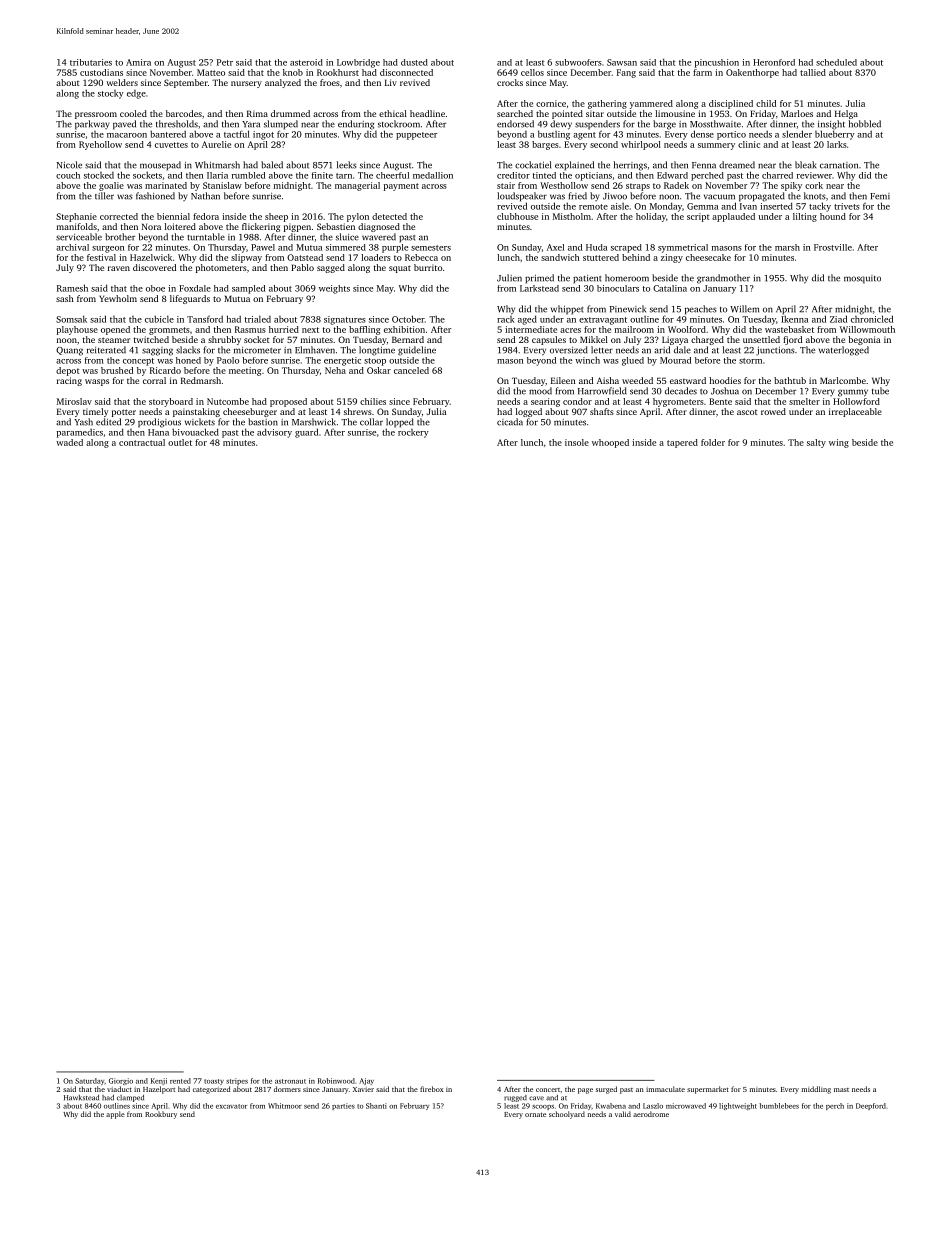 Image resolution: width=952 pixels, height=1233 pixels. I want to click on Ajay, so click(366, 1081).
